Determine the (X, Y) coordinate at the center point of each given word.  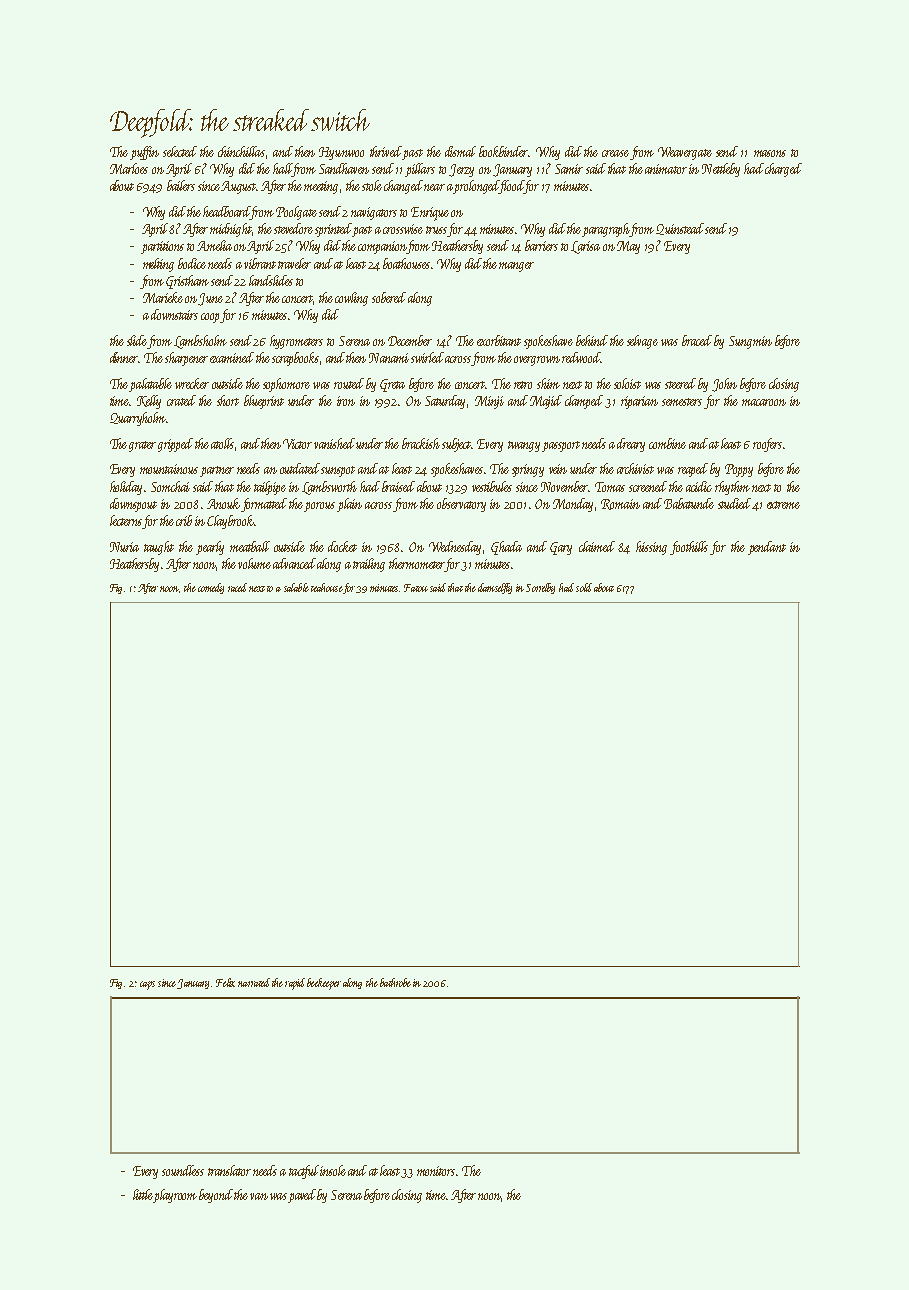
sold (584, 587)
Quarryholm (138, 419)
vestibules (492, 486)
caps (147, 985)
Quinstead (680, 229)
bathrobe (395, 982)
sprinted (333, 230)
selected (180, 151)
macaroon (764, 402)
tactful (304, 1172)
